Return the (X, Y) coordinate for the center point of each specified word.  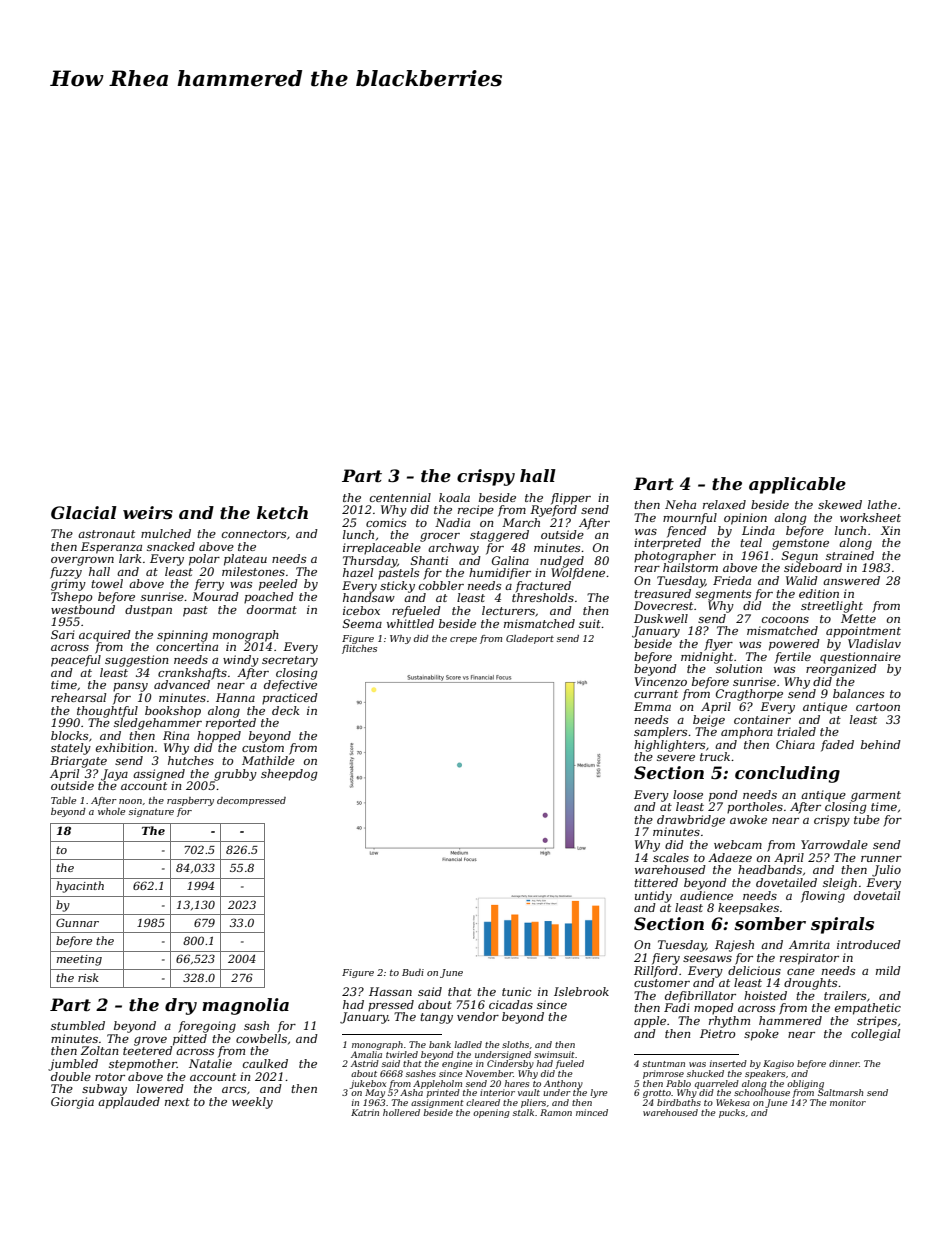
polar (204, 560)
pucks (732, 1113)
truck (715, 756)
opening (491, 1113)
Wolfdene (578, 574)
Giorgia (72, 1103)
